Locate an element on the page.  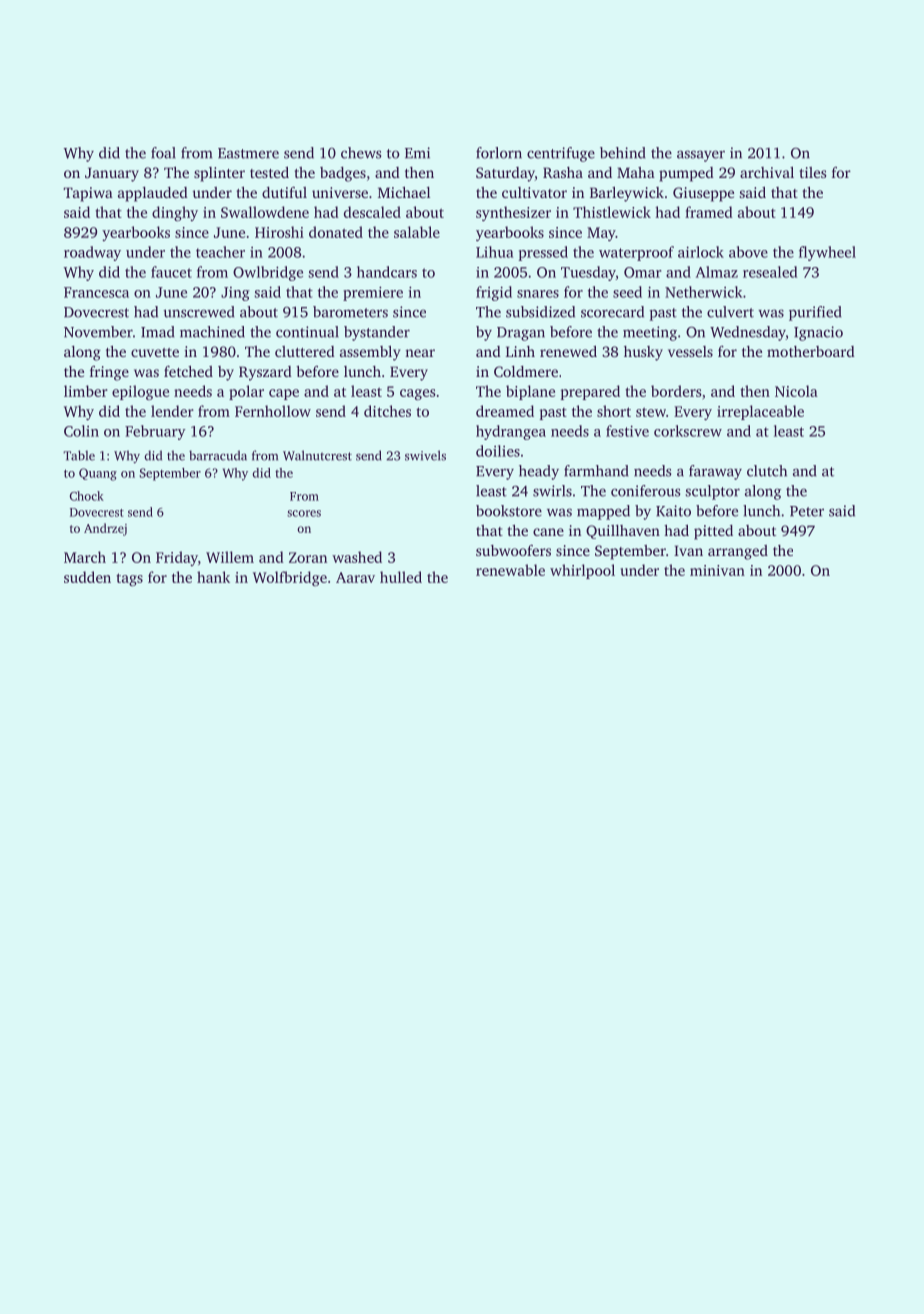
arranged is located at coordinates (738, 552).
